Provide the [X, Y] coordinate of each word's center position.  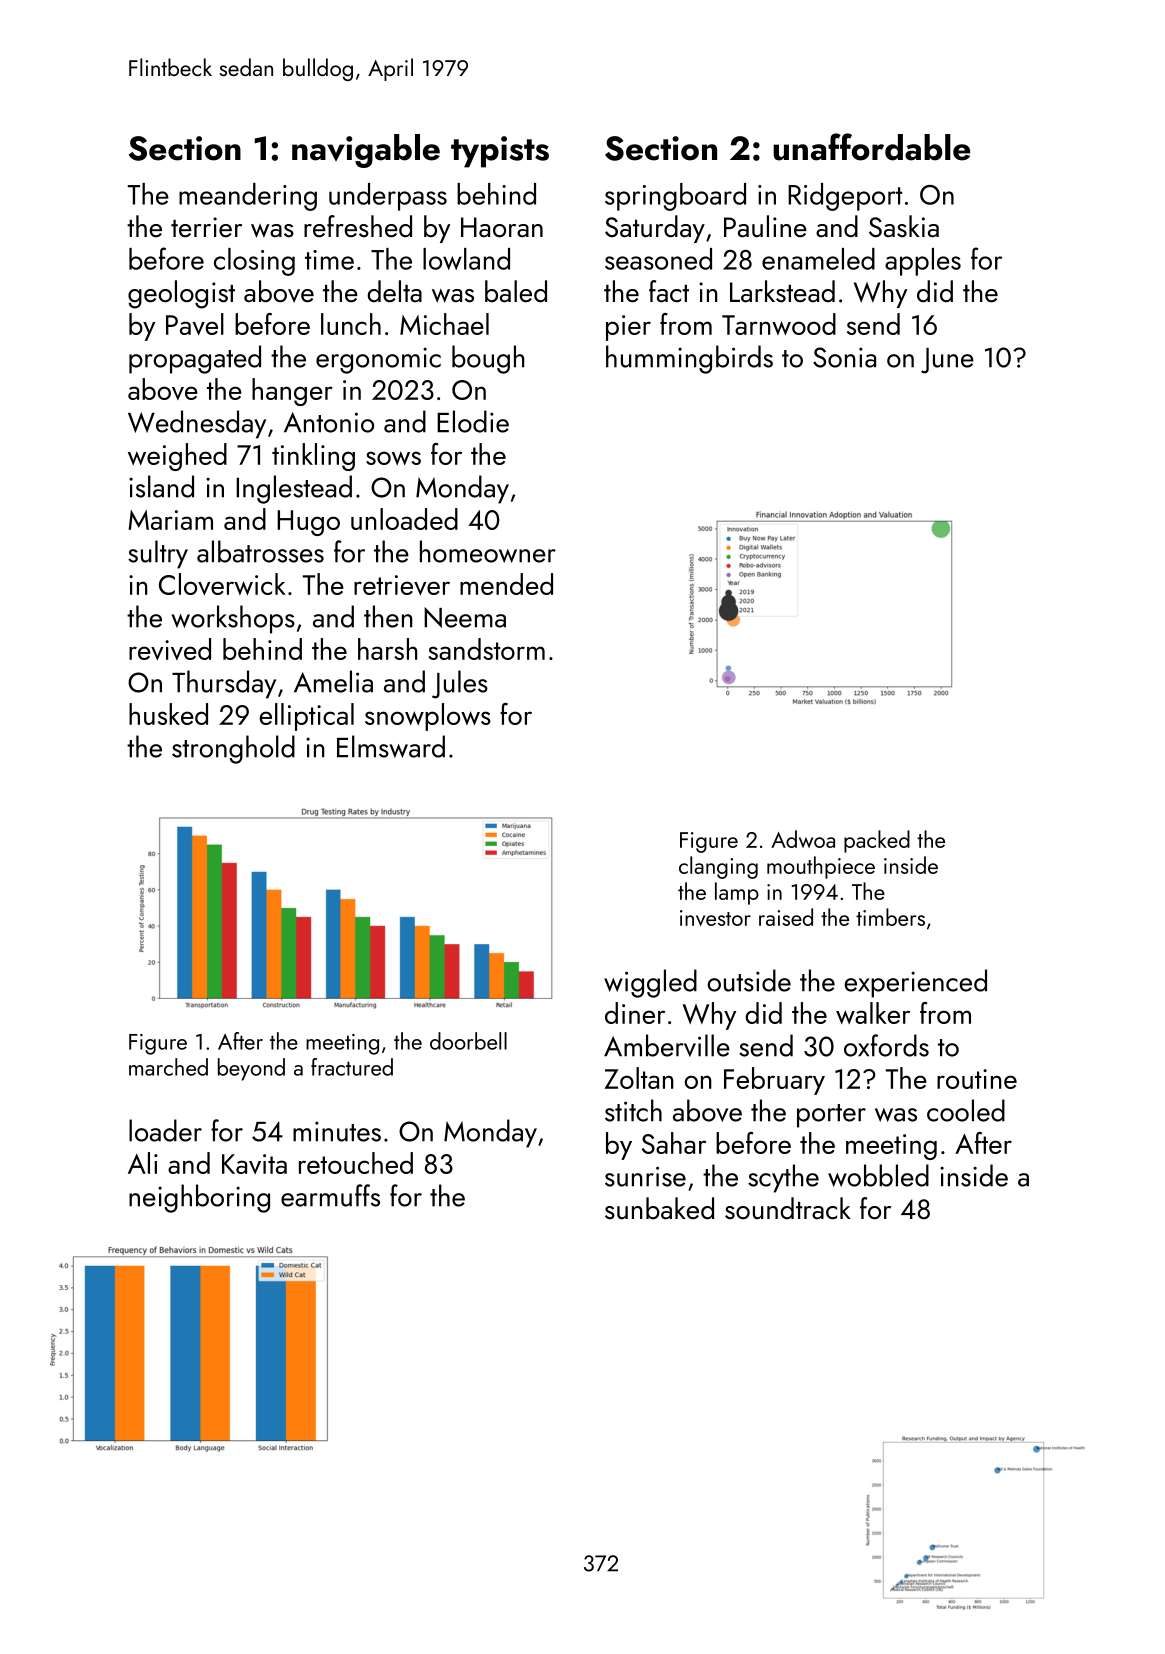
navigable [366, 151]
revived [170, 649]
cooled [966, 1110]
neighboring [199, 1198]
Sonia [844, 357]
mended [506, 584]
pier [628, 328]
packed [877, 841]
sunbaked [659, 1208]
